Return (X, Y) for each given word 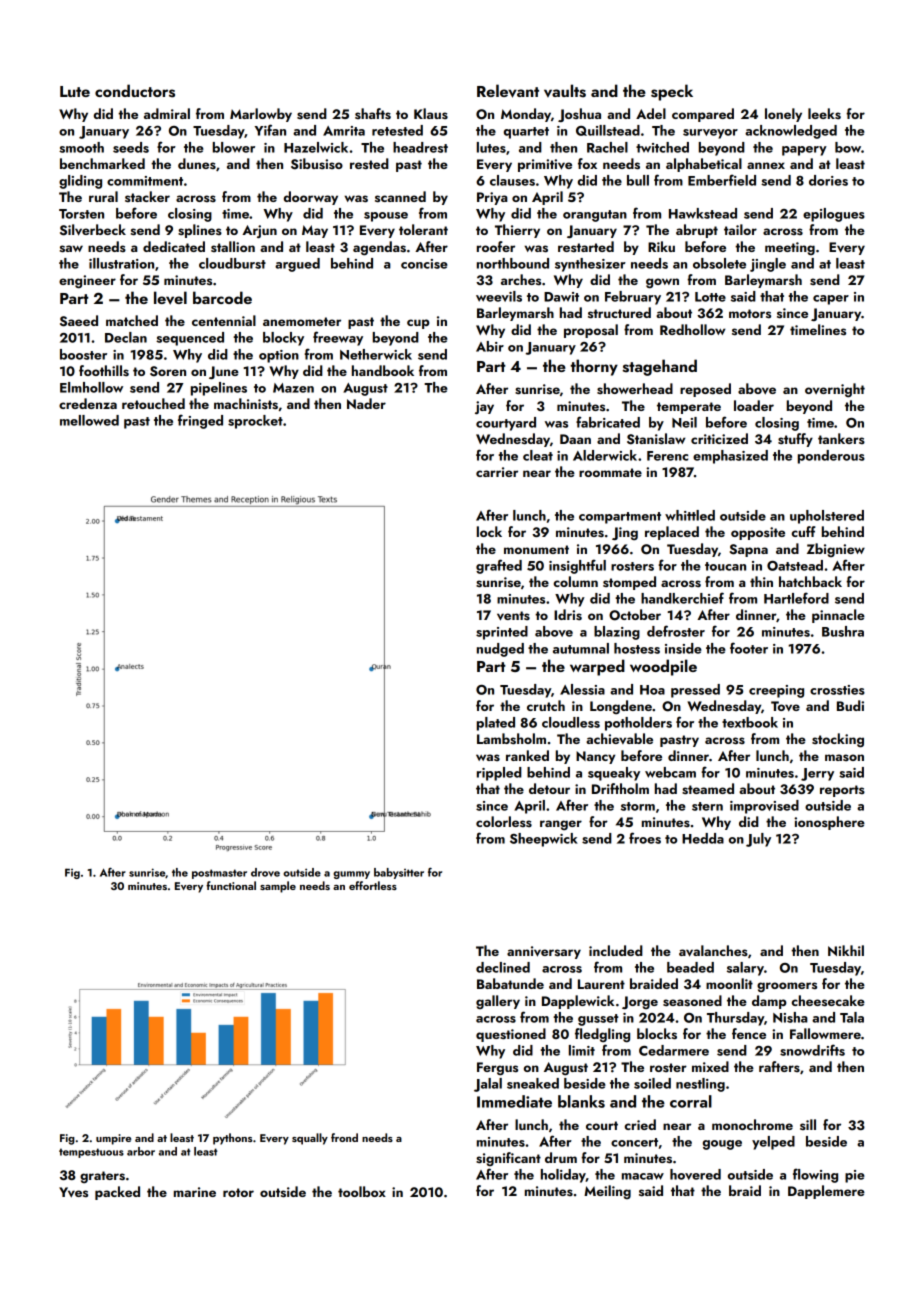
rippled (499, 774)
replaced (672, 533)
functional (231, 885)
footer (749, 648)
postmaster (219, 874)
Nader (366, 403)
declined (503, 967)
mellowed (89, 420)
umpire (113, 1139)
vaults (565, 91)
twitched (662, 147)
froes (645, 838)
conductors (135, 91)
